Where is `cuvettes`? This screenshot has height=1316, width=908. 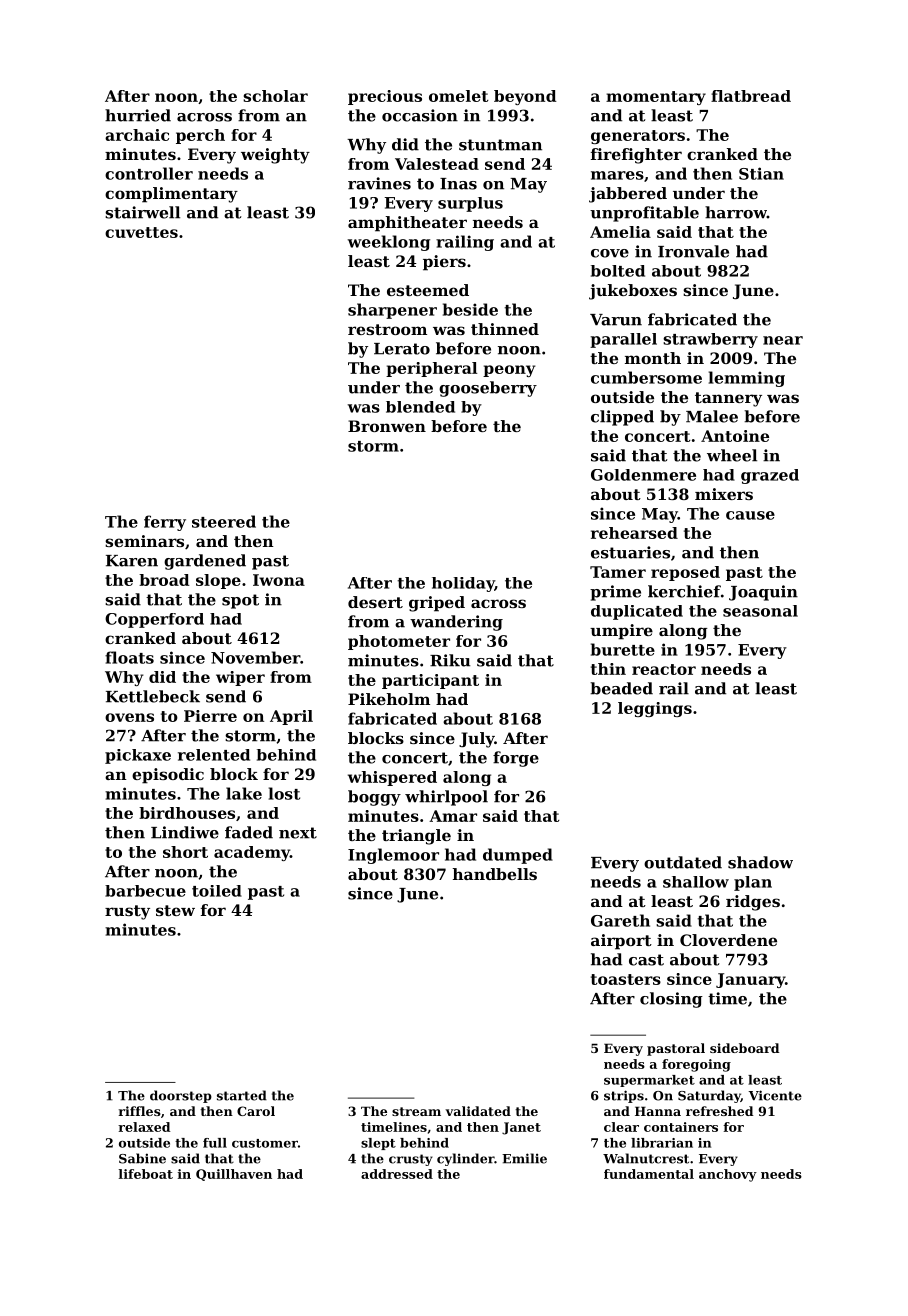 cuvettes is located at coordinates (141, 232).
